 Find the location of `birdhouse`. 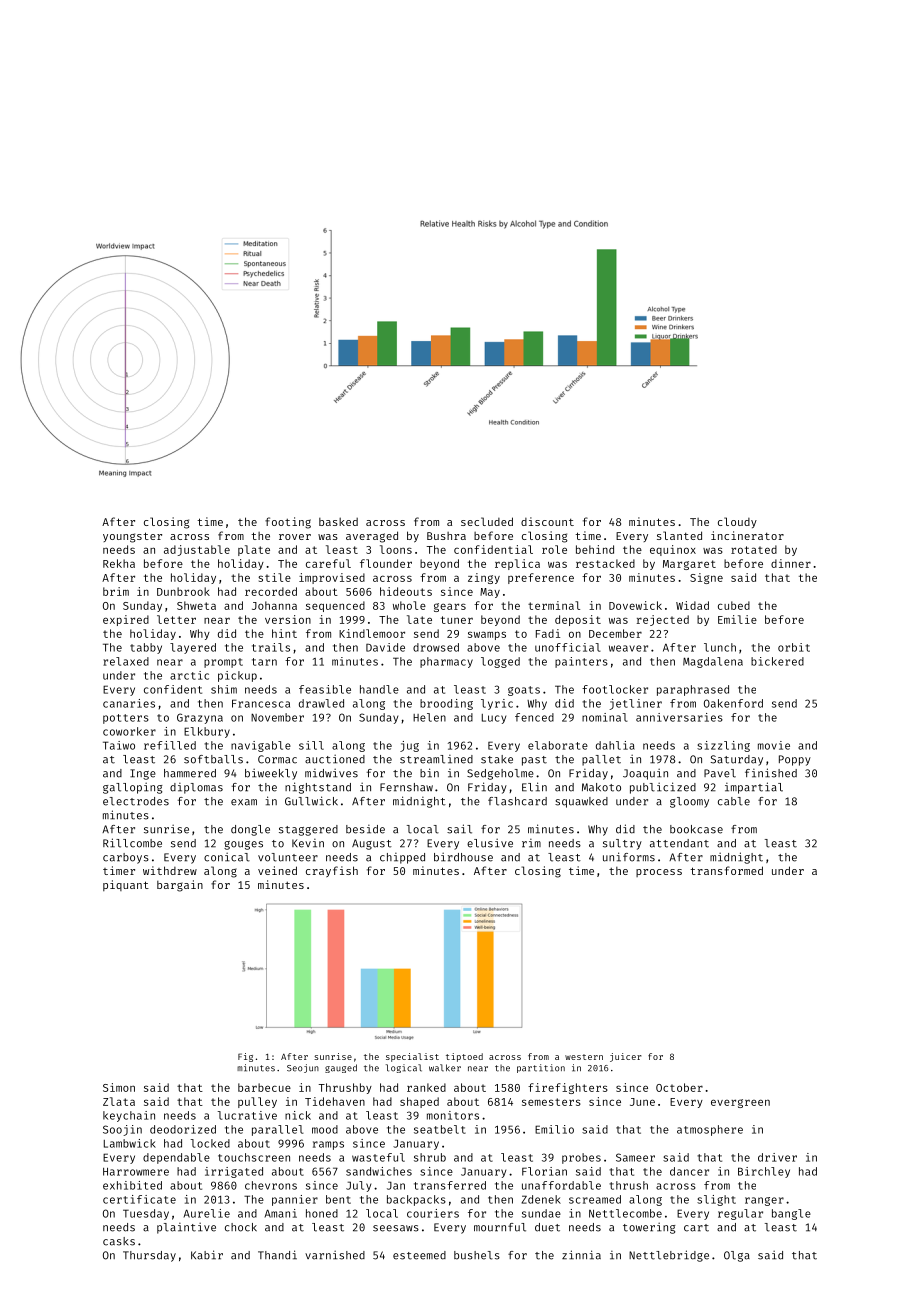

birdhouse is located at coordinates (463, 857).
